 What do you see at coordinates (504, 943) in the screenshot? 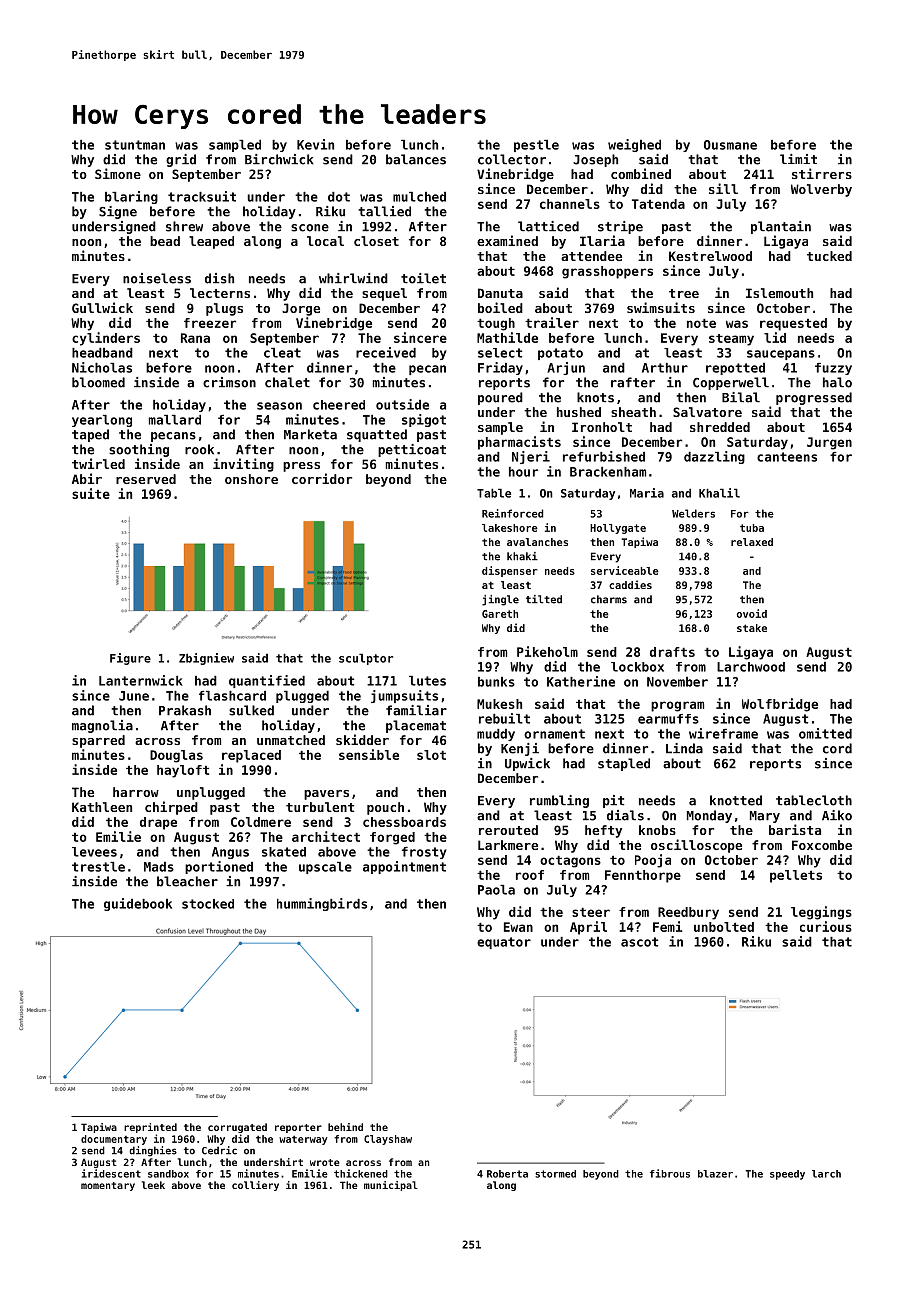
I see `equator` at bounding box center [504, 943].
